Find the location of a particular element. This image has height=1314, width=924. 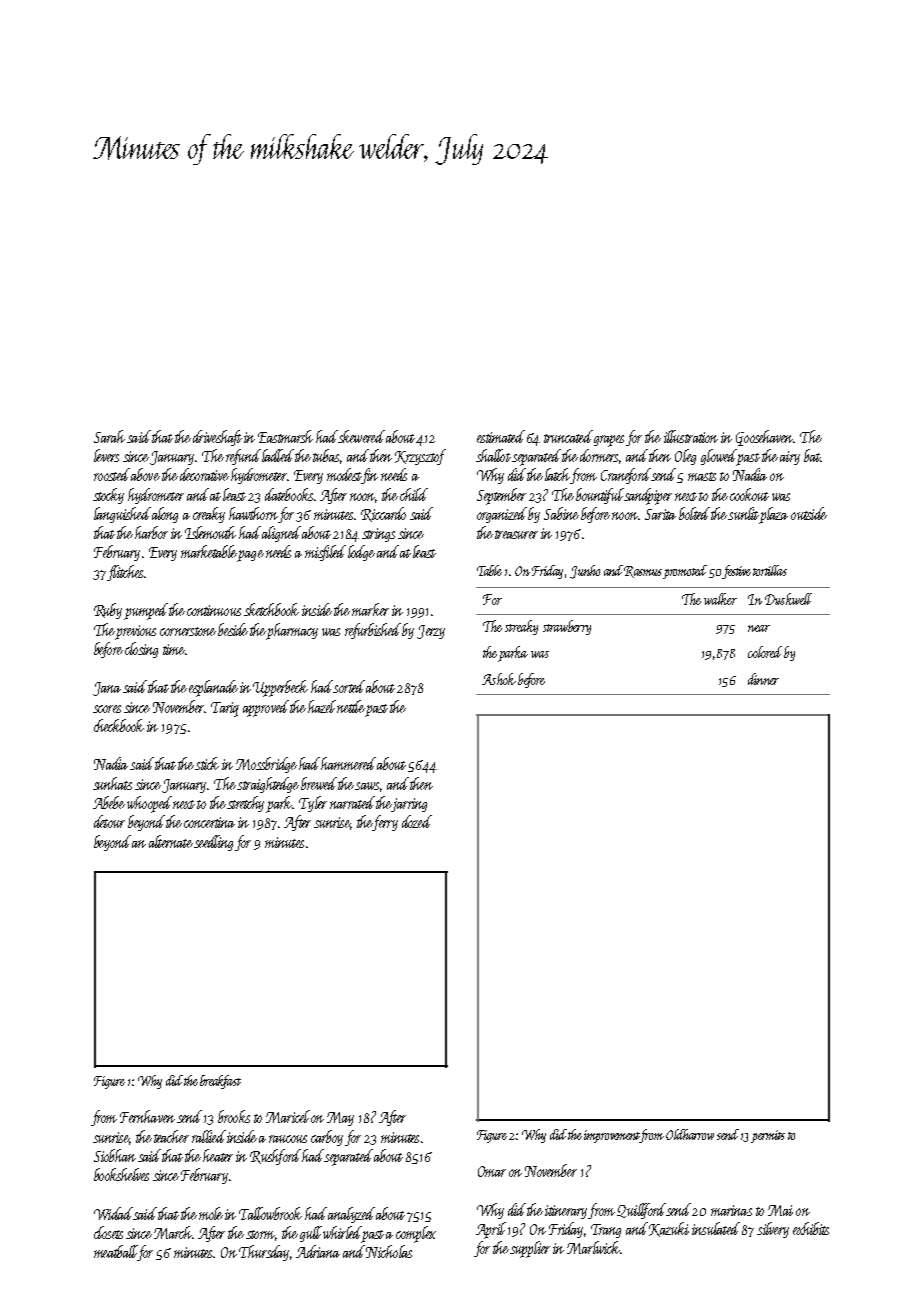

Nicholas is located at coordinates (389, 1251).
